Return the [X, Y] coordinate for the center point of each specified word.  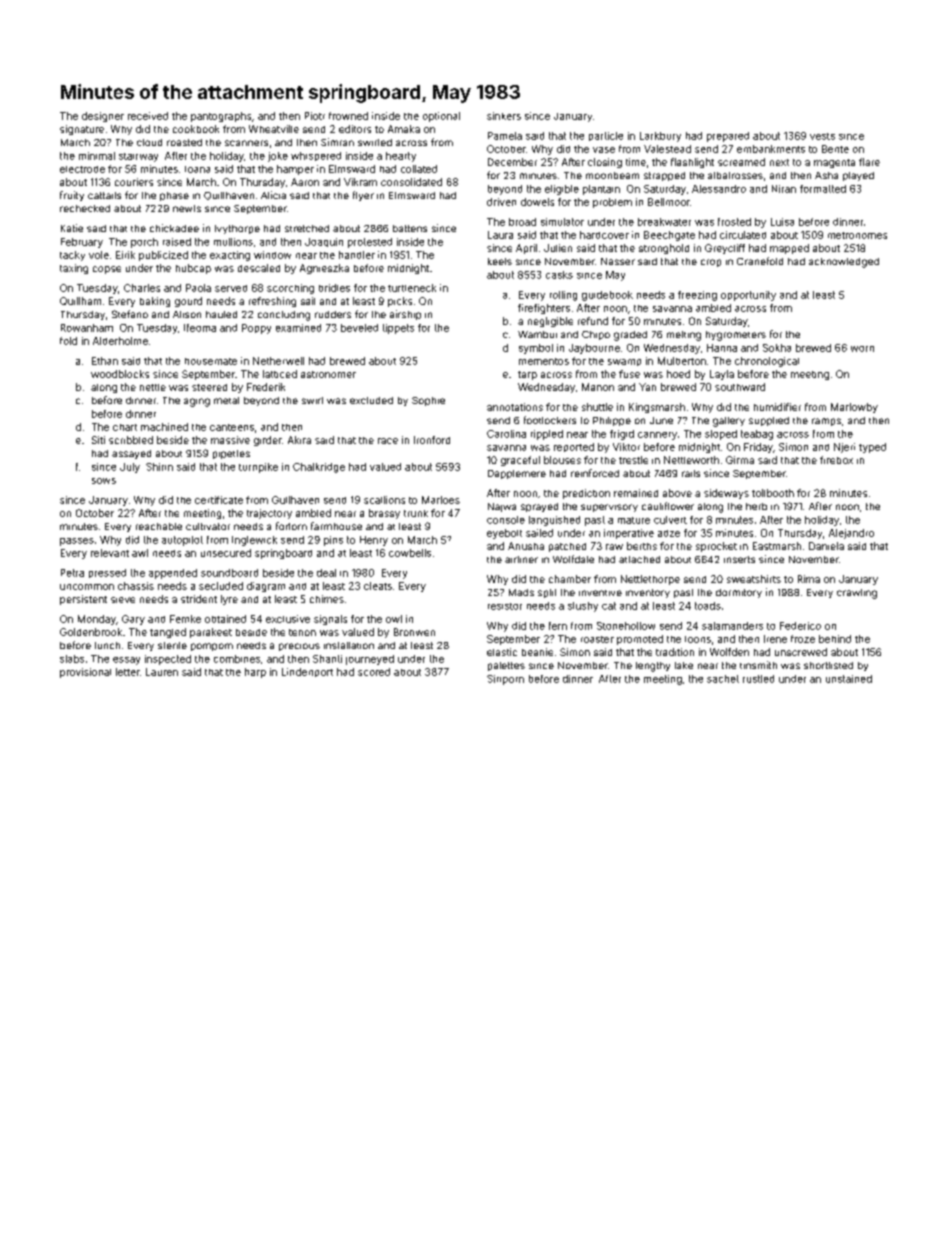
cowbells [410, 553]
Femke [185, 619]
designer [103, 117]
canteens [232, 427]
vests [822, 136]
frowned [348, 116]
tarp [527, 375]
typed [872, 448]
